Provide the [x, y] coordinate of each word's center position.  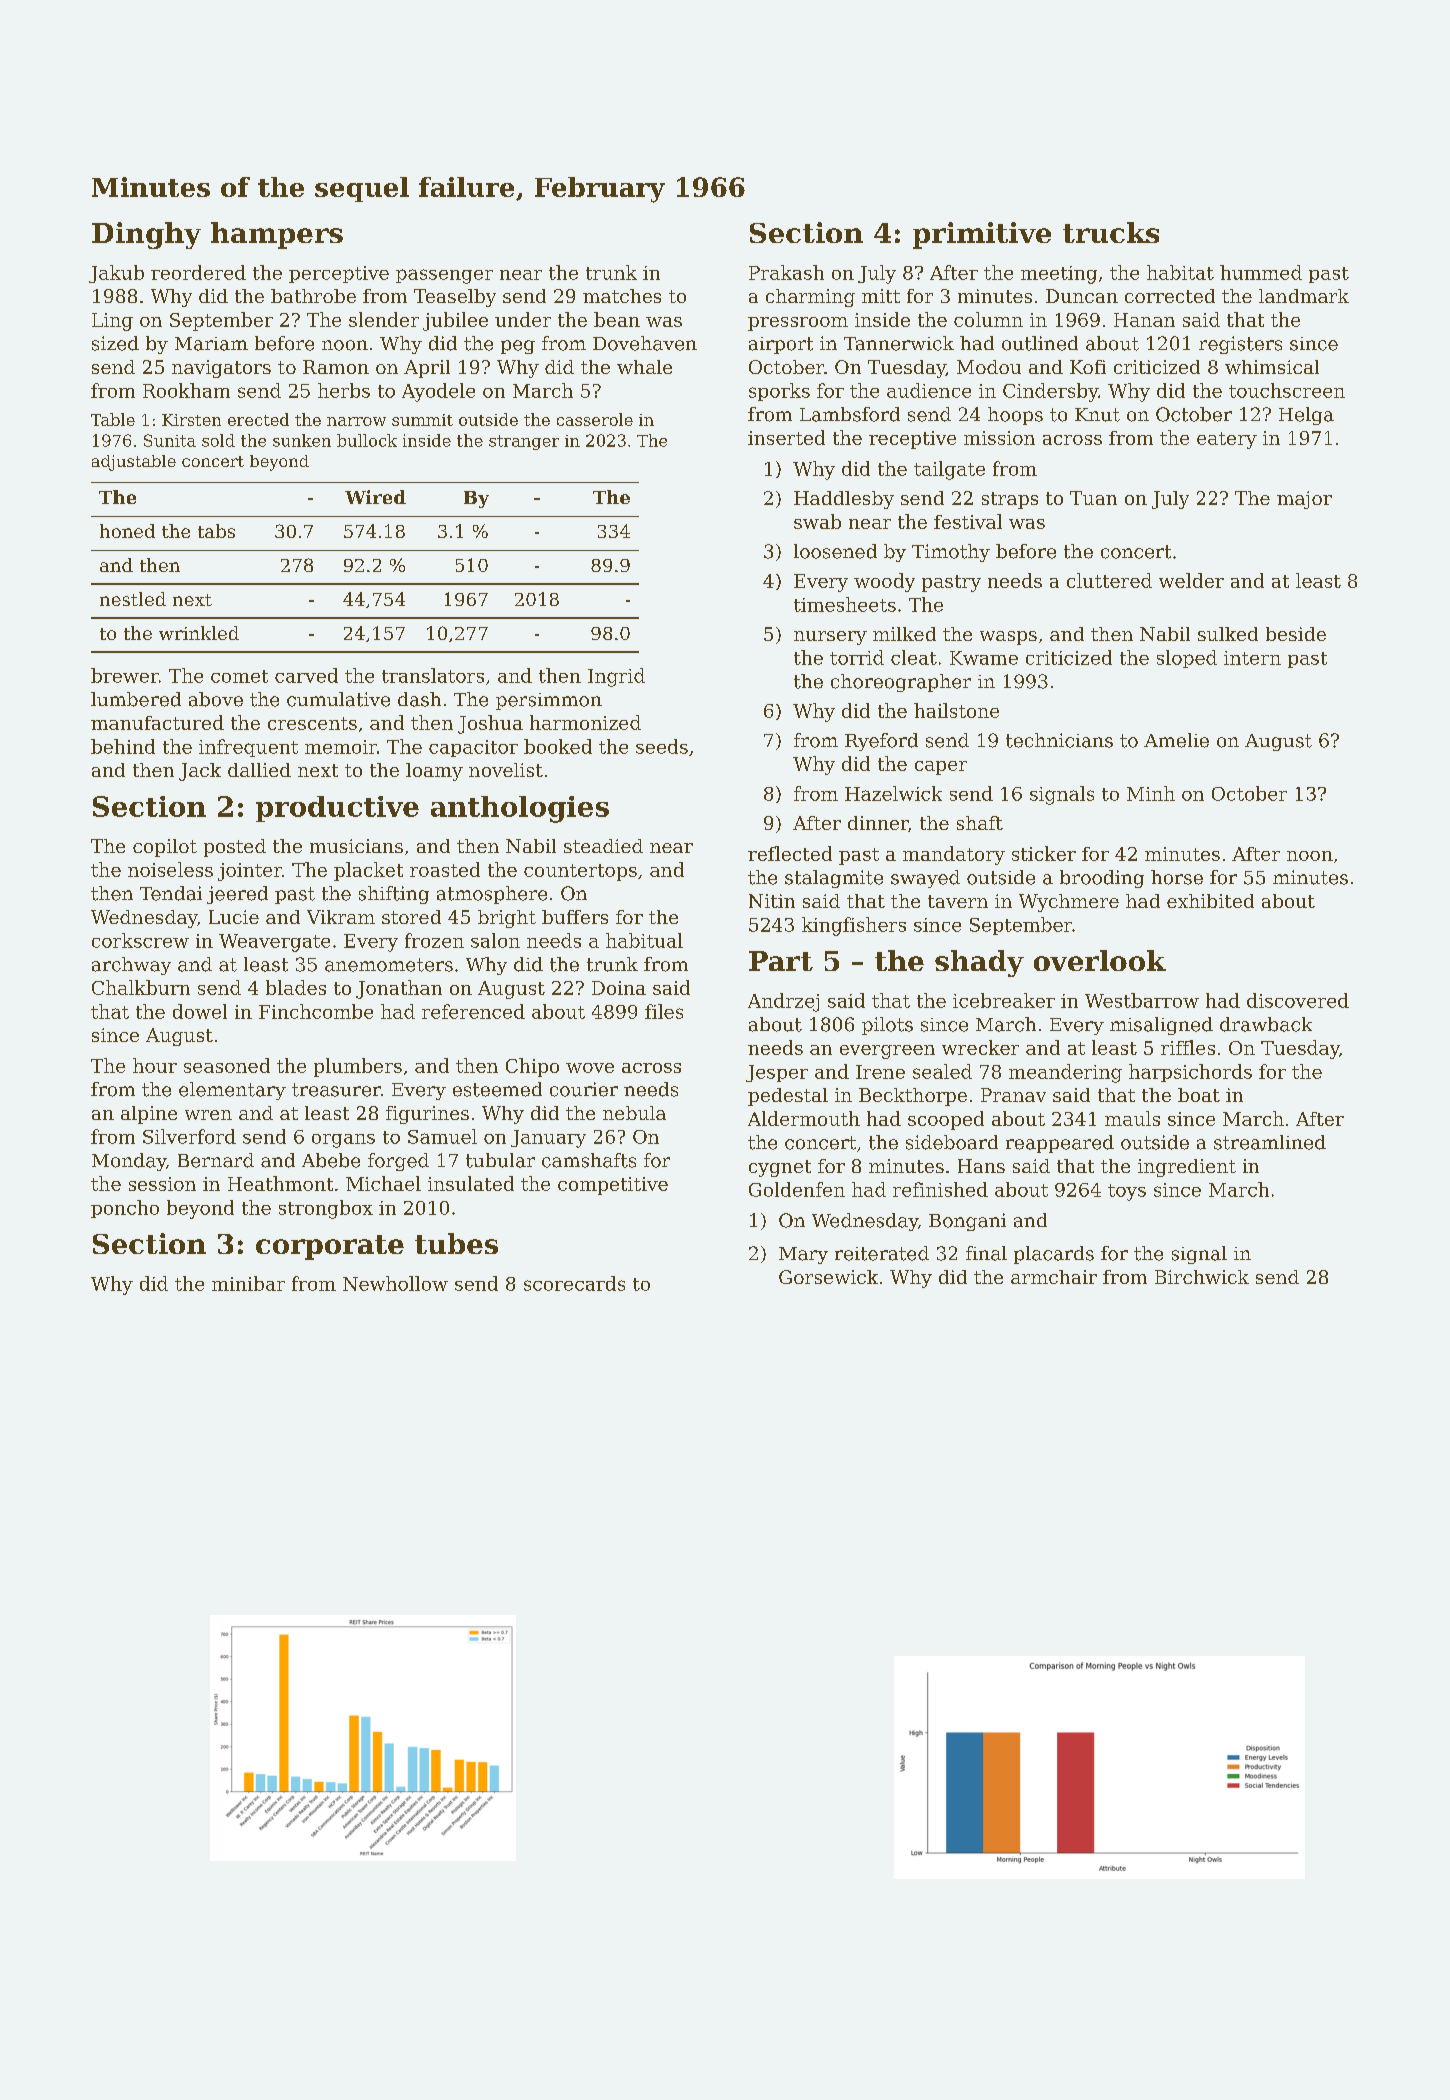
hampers [277, 235]
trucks [1111, 232]
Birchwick [1202, 1277]
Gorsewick [828, 1277]
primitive [982, 235]
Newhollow [395, 1283]
